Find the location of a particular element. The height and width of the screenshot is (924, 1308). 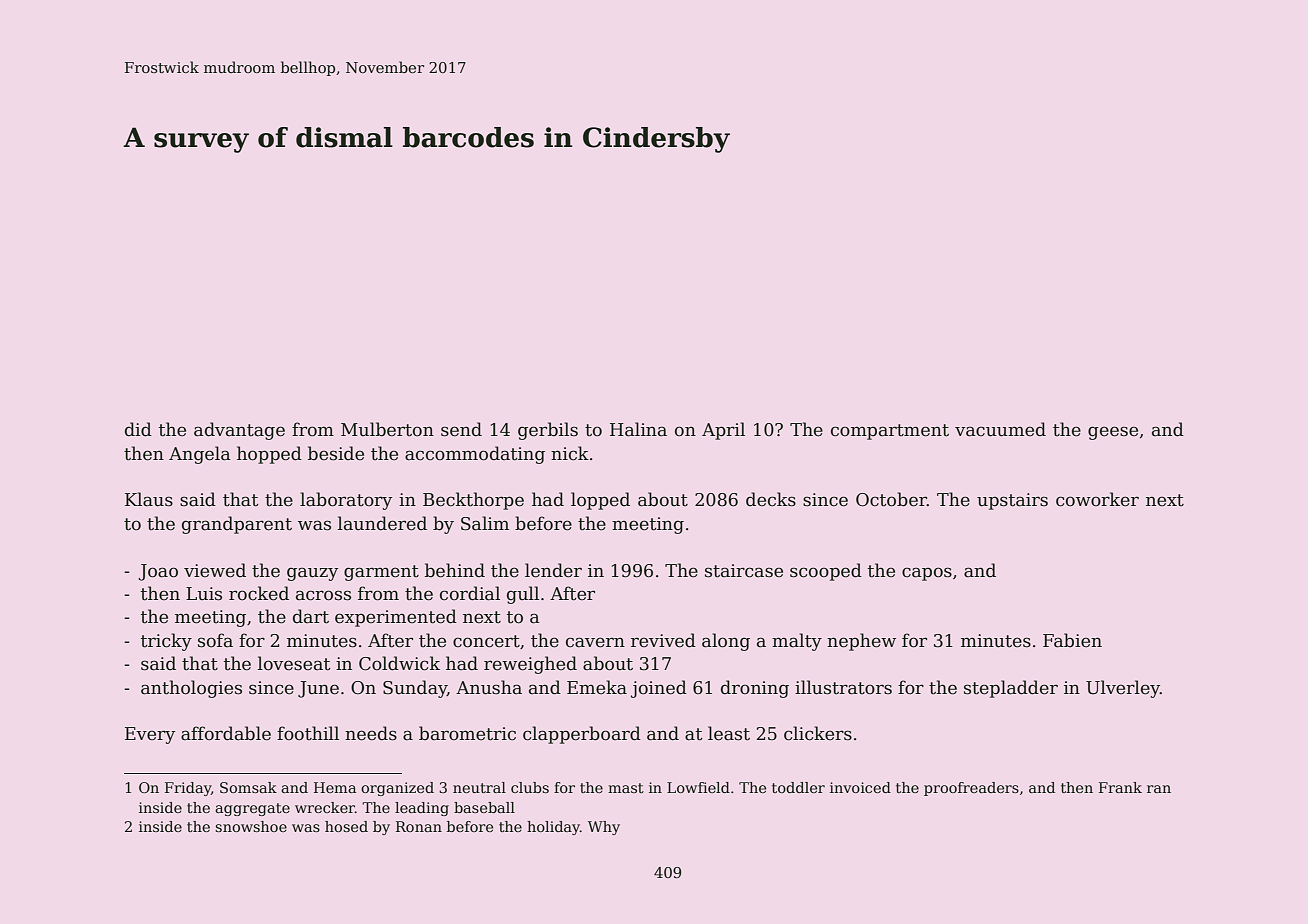

Every is located at coordinates (150, 735).
